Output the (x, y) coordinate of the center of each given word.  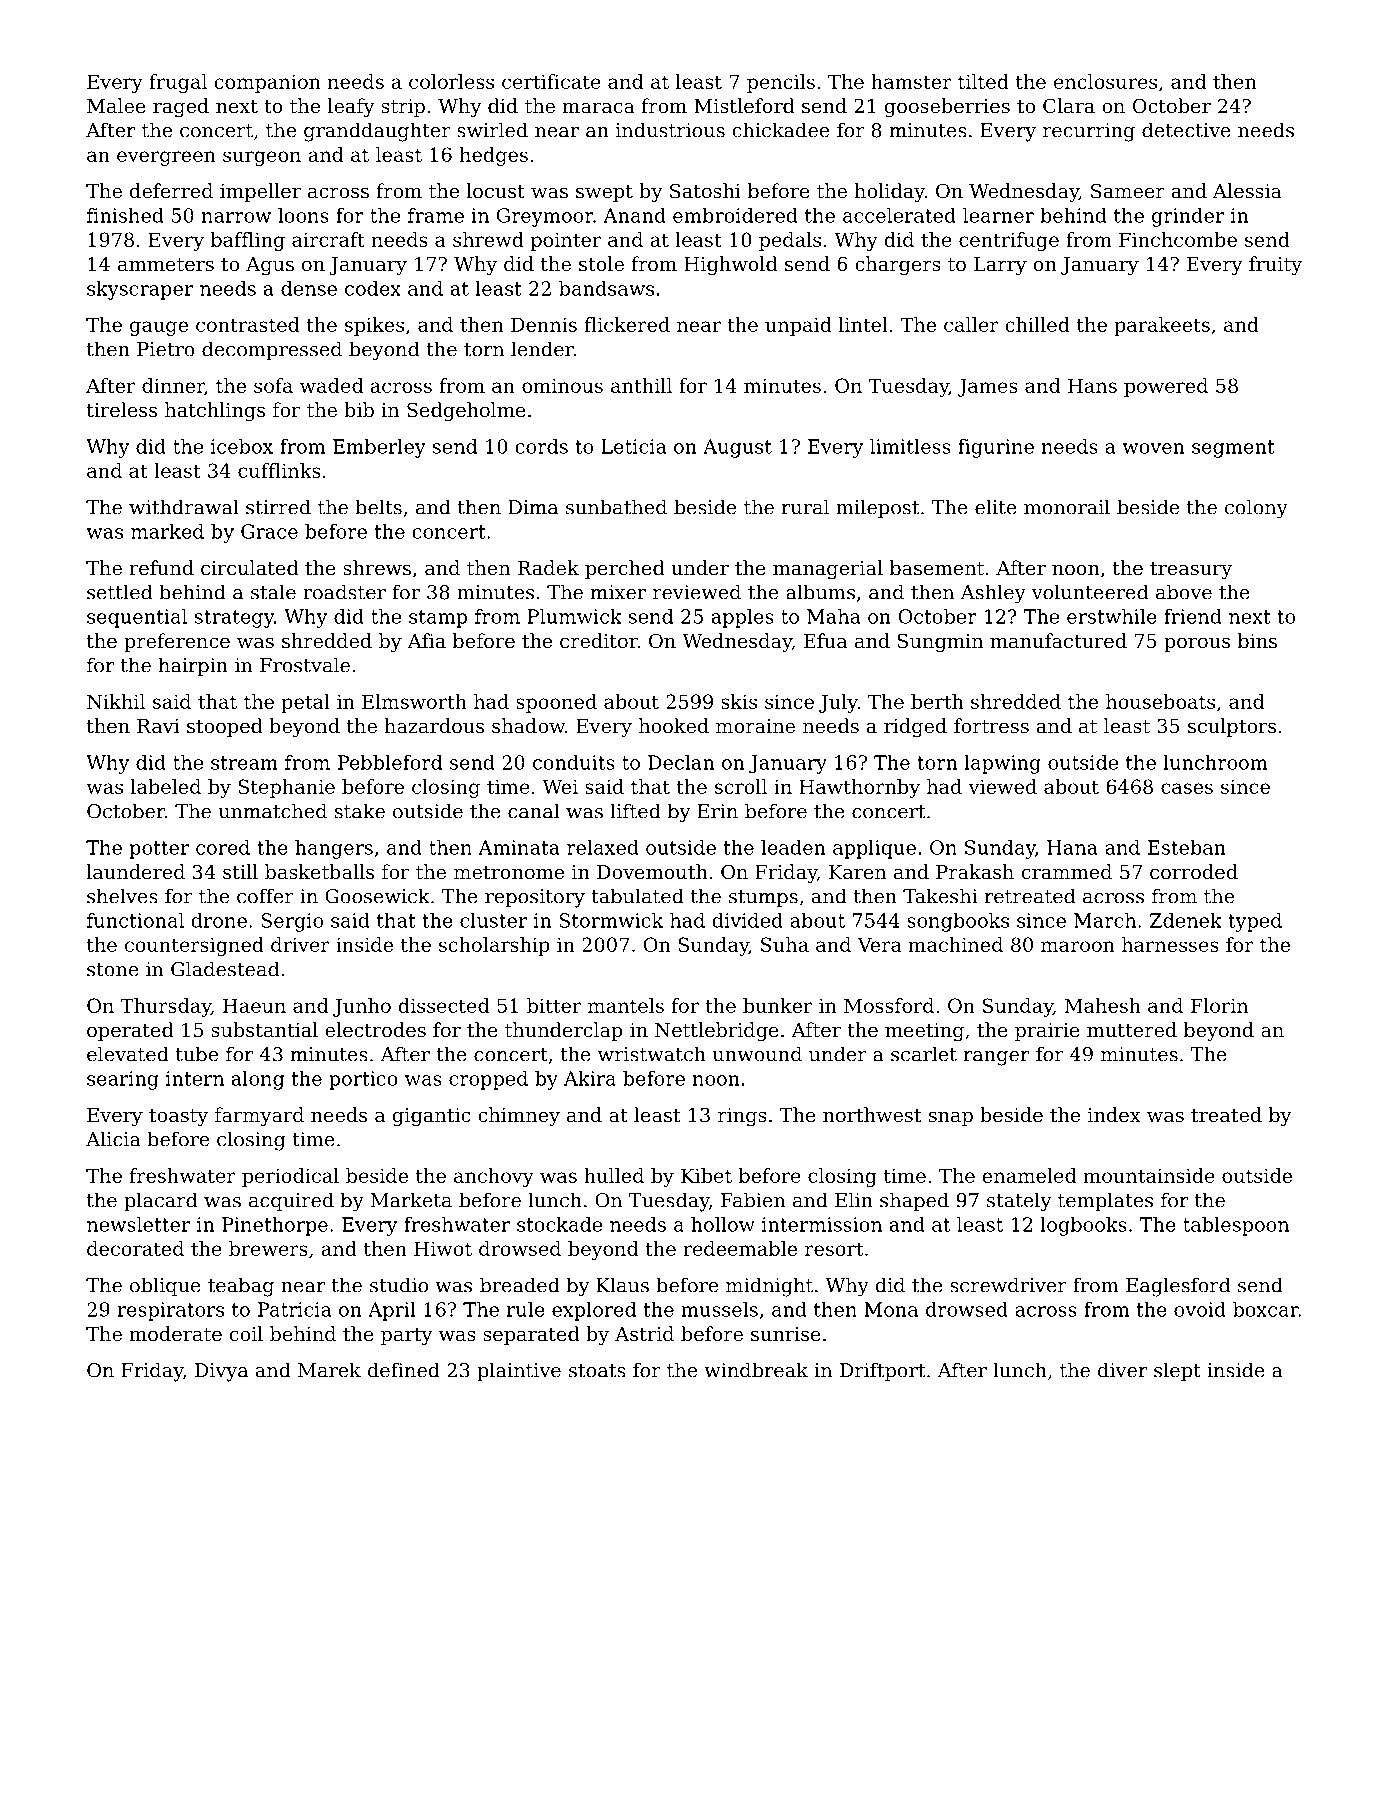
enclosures (1105, 81)
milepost (877, 509)
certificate (551, 81)
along (258, 1080)
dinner (173, 386)
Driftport (882, 1372)
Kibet (706, 1175)
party (407, 1336)
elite (996, 507)
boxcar (1266, 1309)
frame (436, 215)
